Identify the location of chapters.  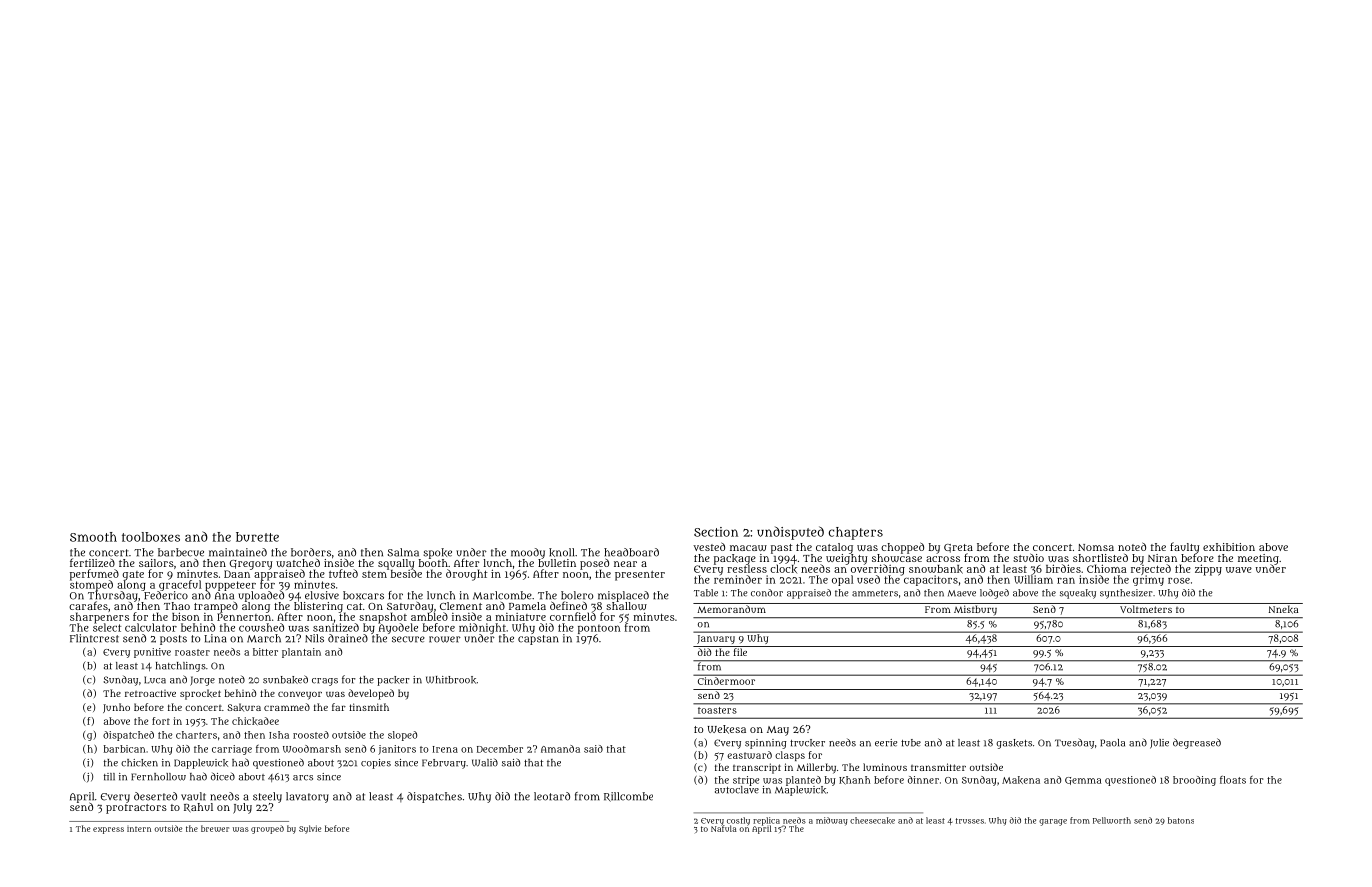
(856, 533).
